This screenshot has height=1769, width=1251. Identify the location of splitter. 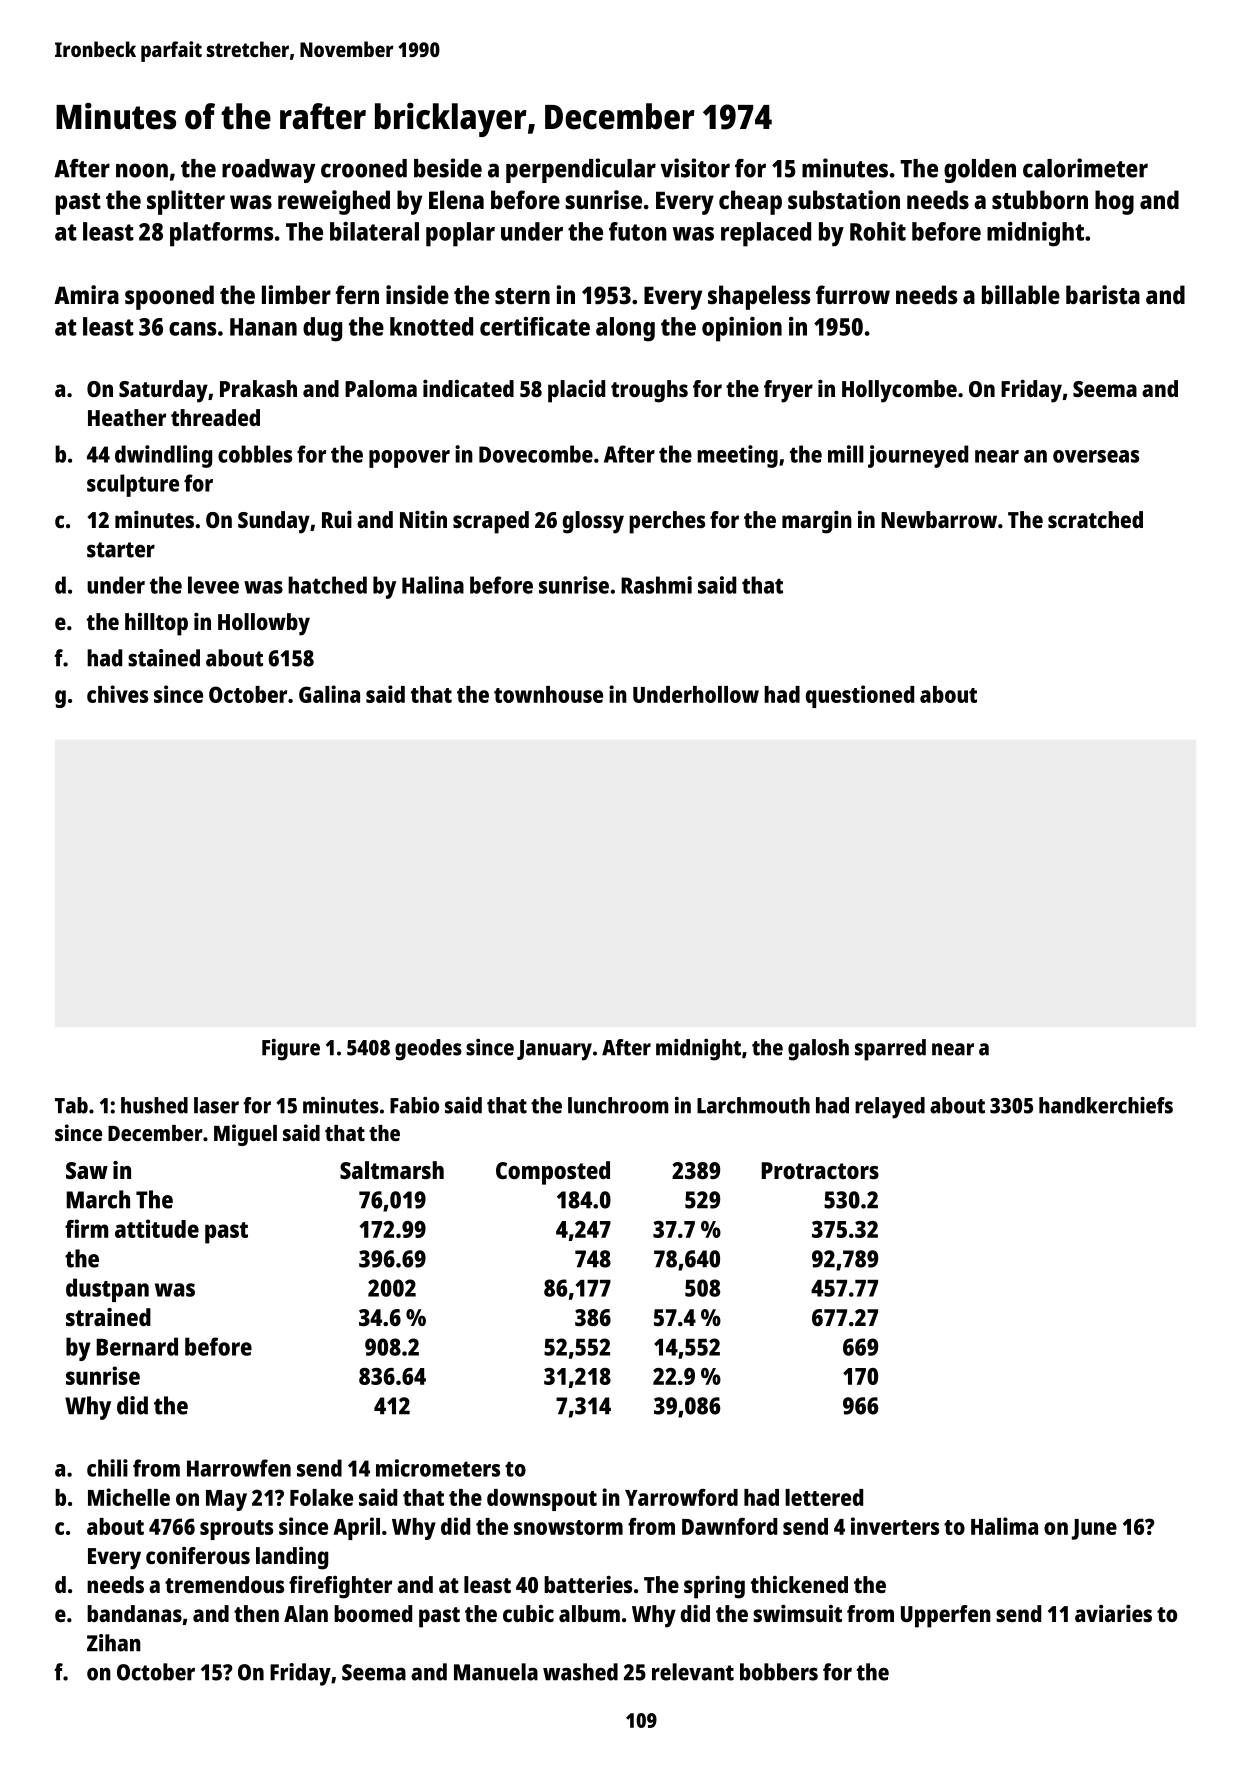
(186, 202).
